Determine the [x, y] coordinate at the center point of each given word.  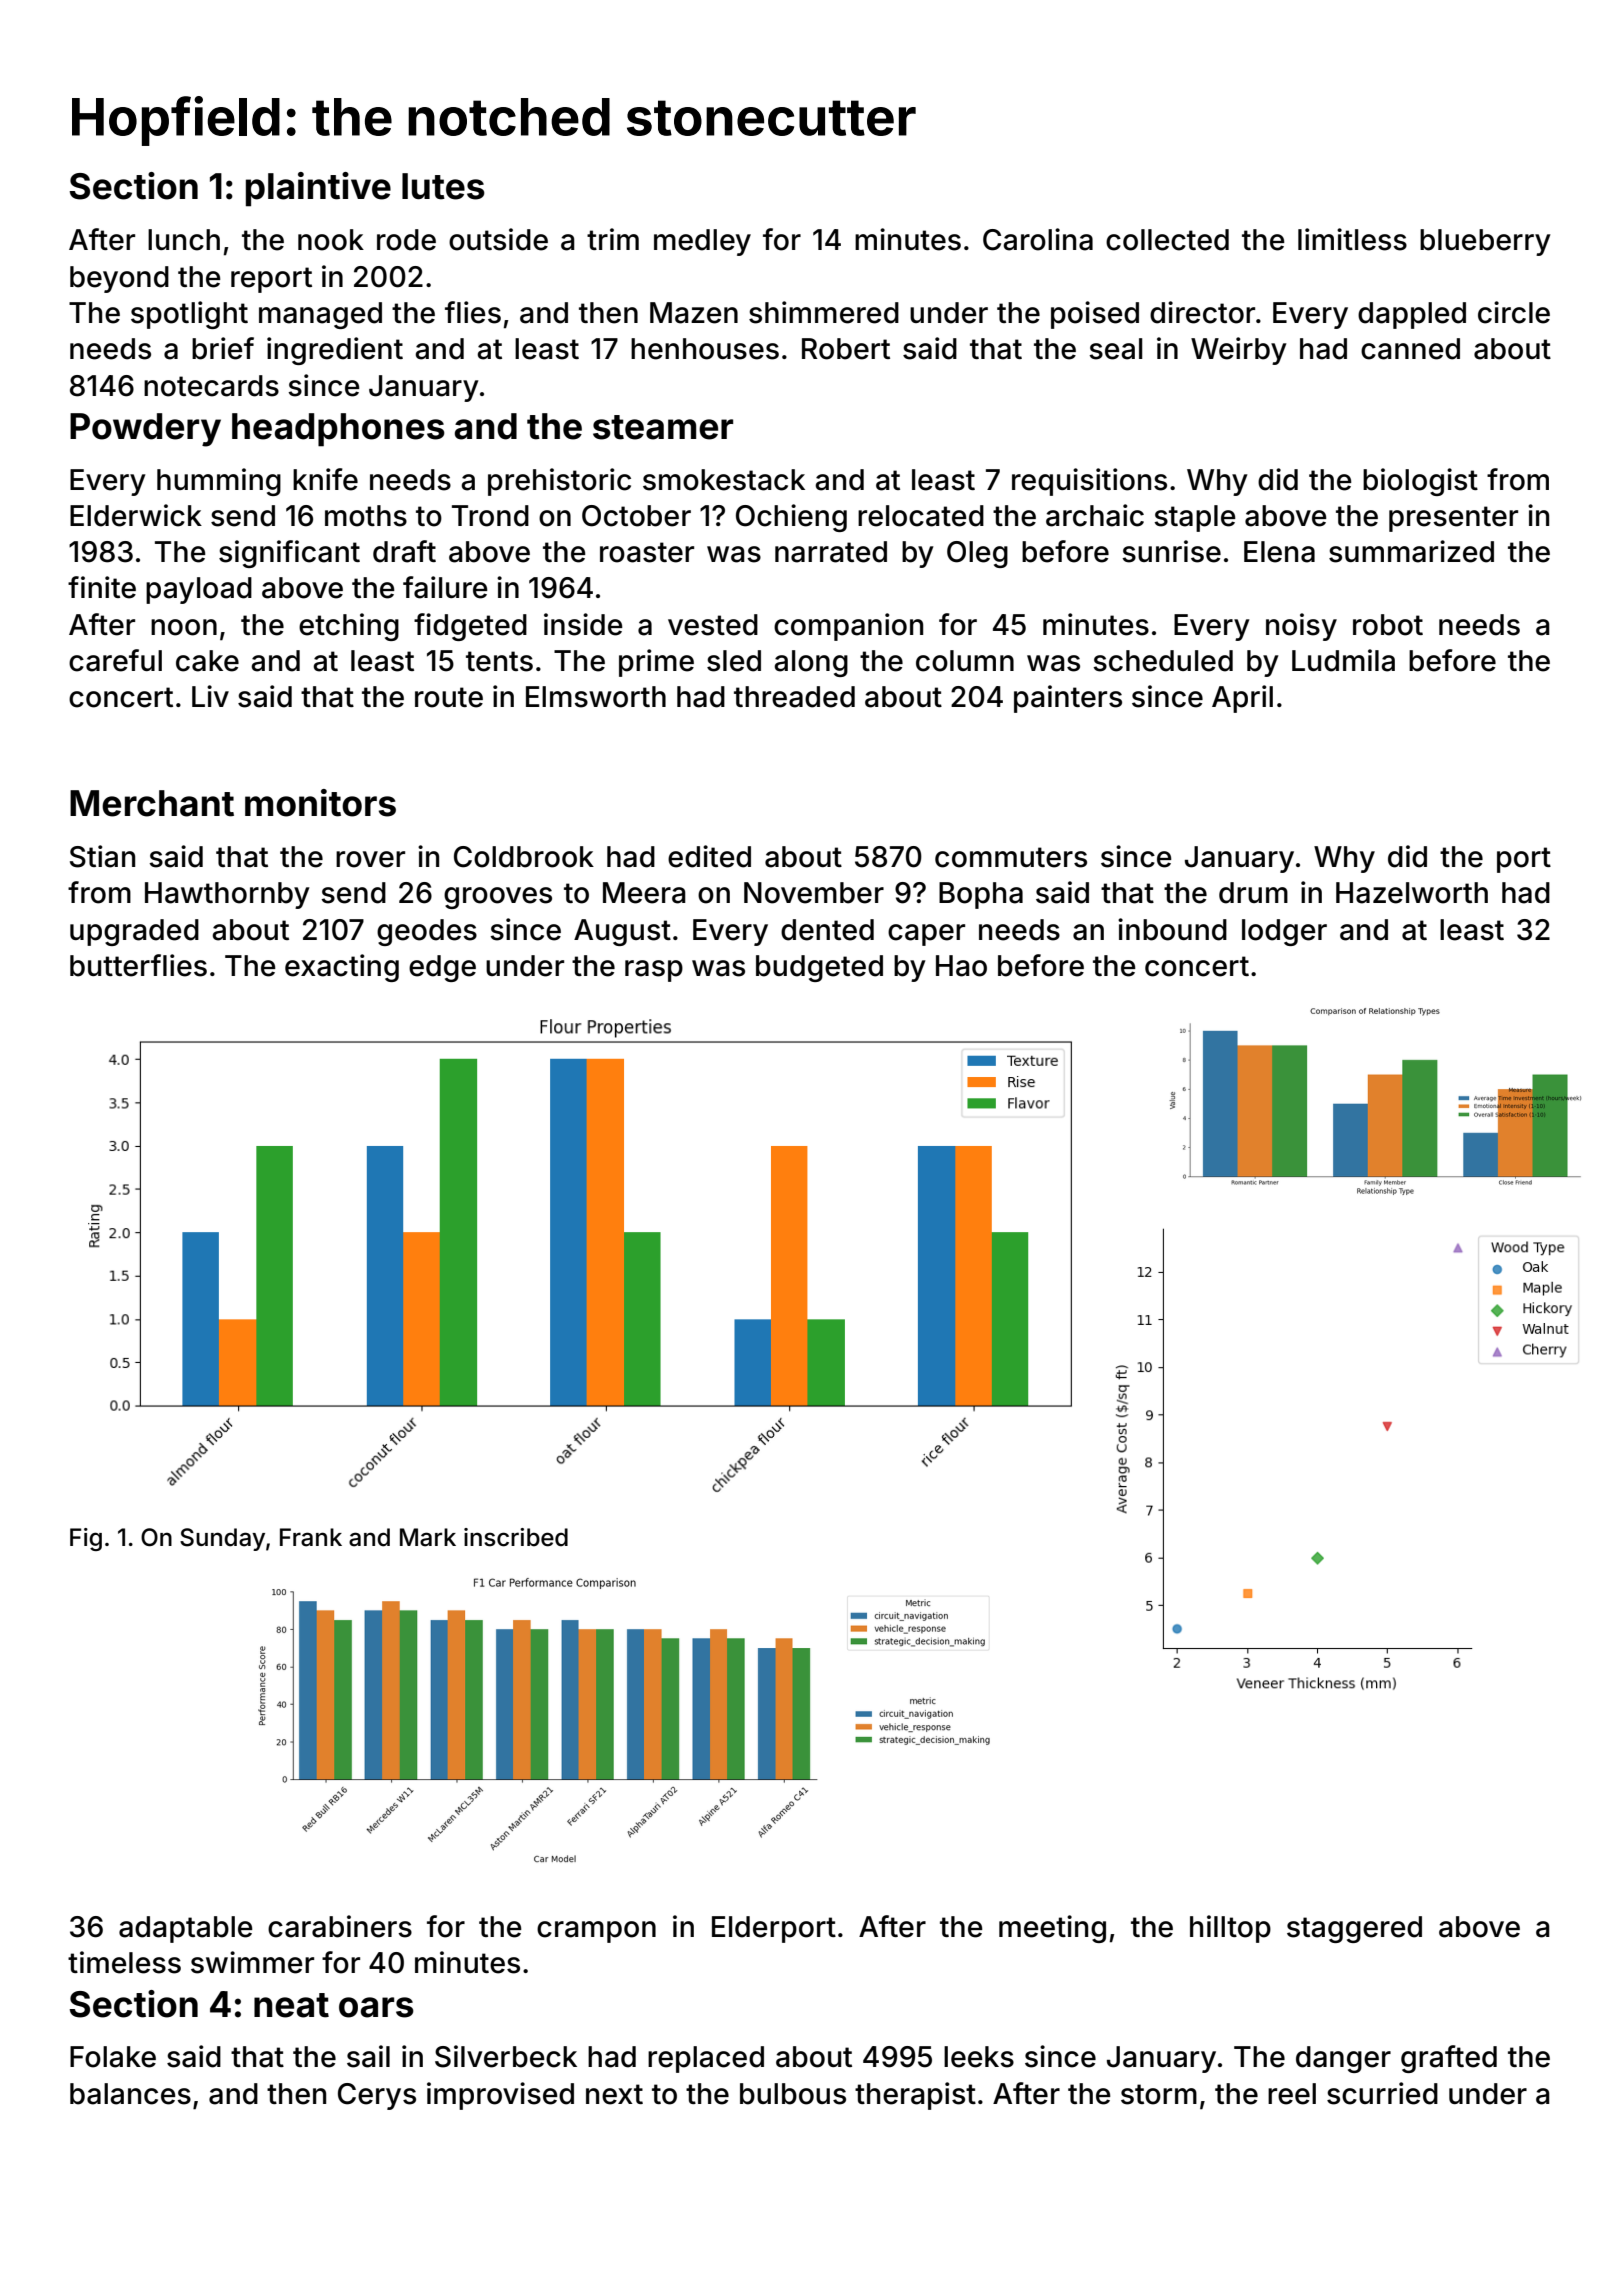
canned [1410, 349]
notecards [211, 386]
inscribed [516, 1537]
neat [291, 2005]
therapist [915, 2096]
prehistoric [559, 482]
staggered [1354, 1929]
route [449, 697]
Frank [311, 1537]
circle [1514, 312]
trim [613, 239]
